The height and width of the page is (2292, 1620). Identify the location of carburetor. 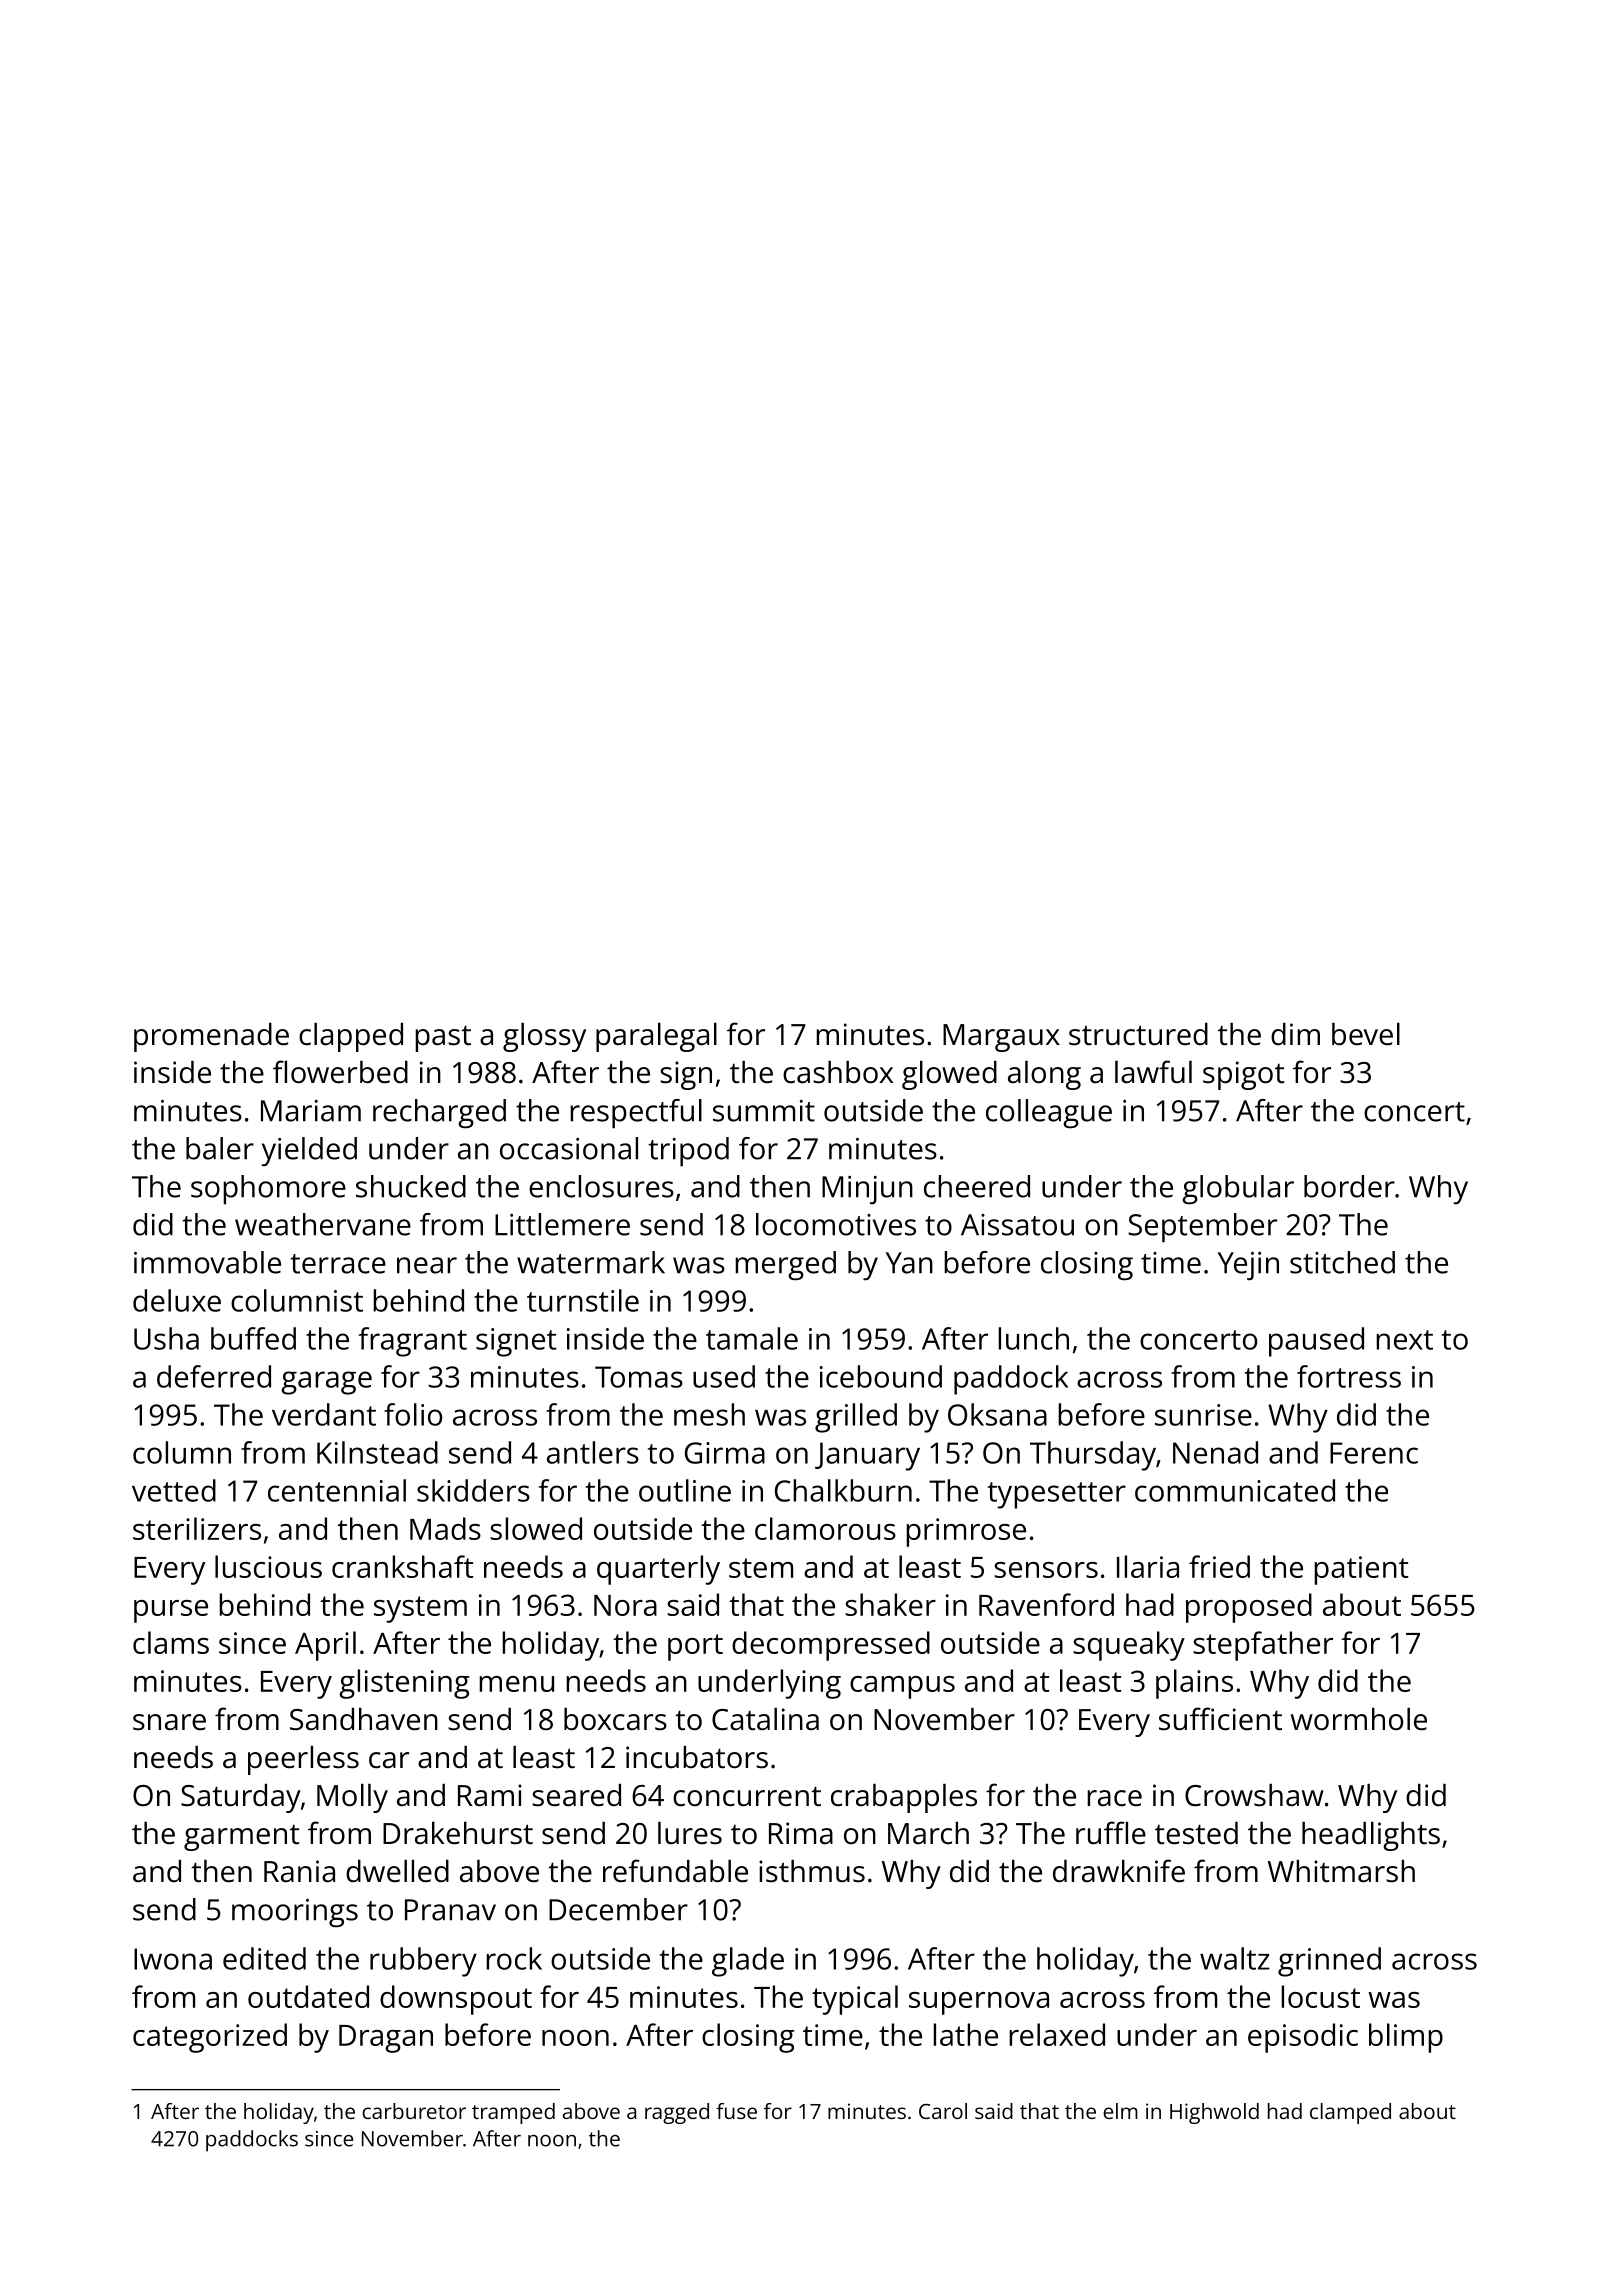
(414, 2111).
